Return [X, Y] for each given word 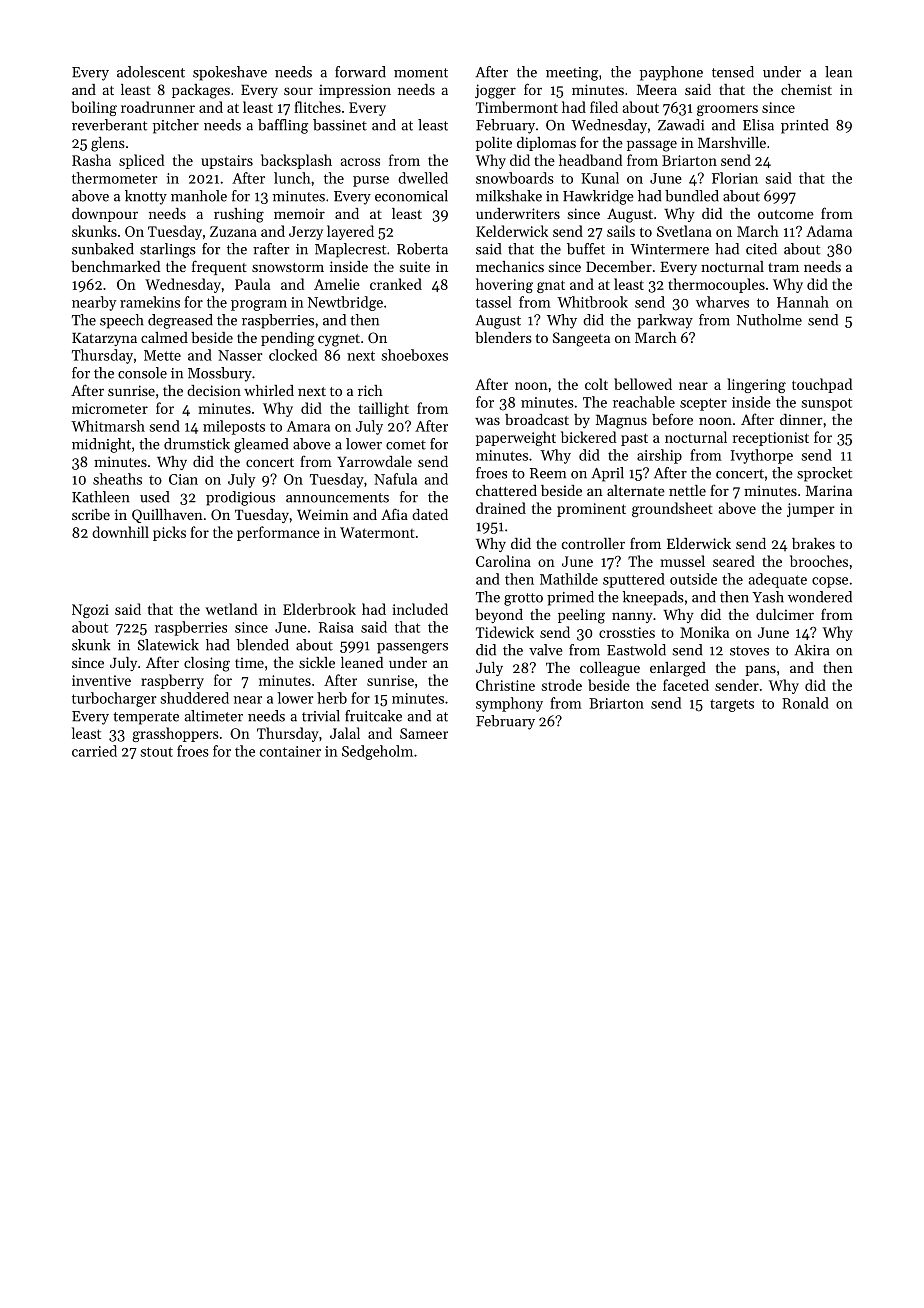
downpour [105, 215]
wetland [231, 609]
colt [596, 384]
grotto [523, 599]
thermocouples [716, 285]
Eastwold [636, 650]
